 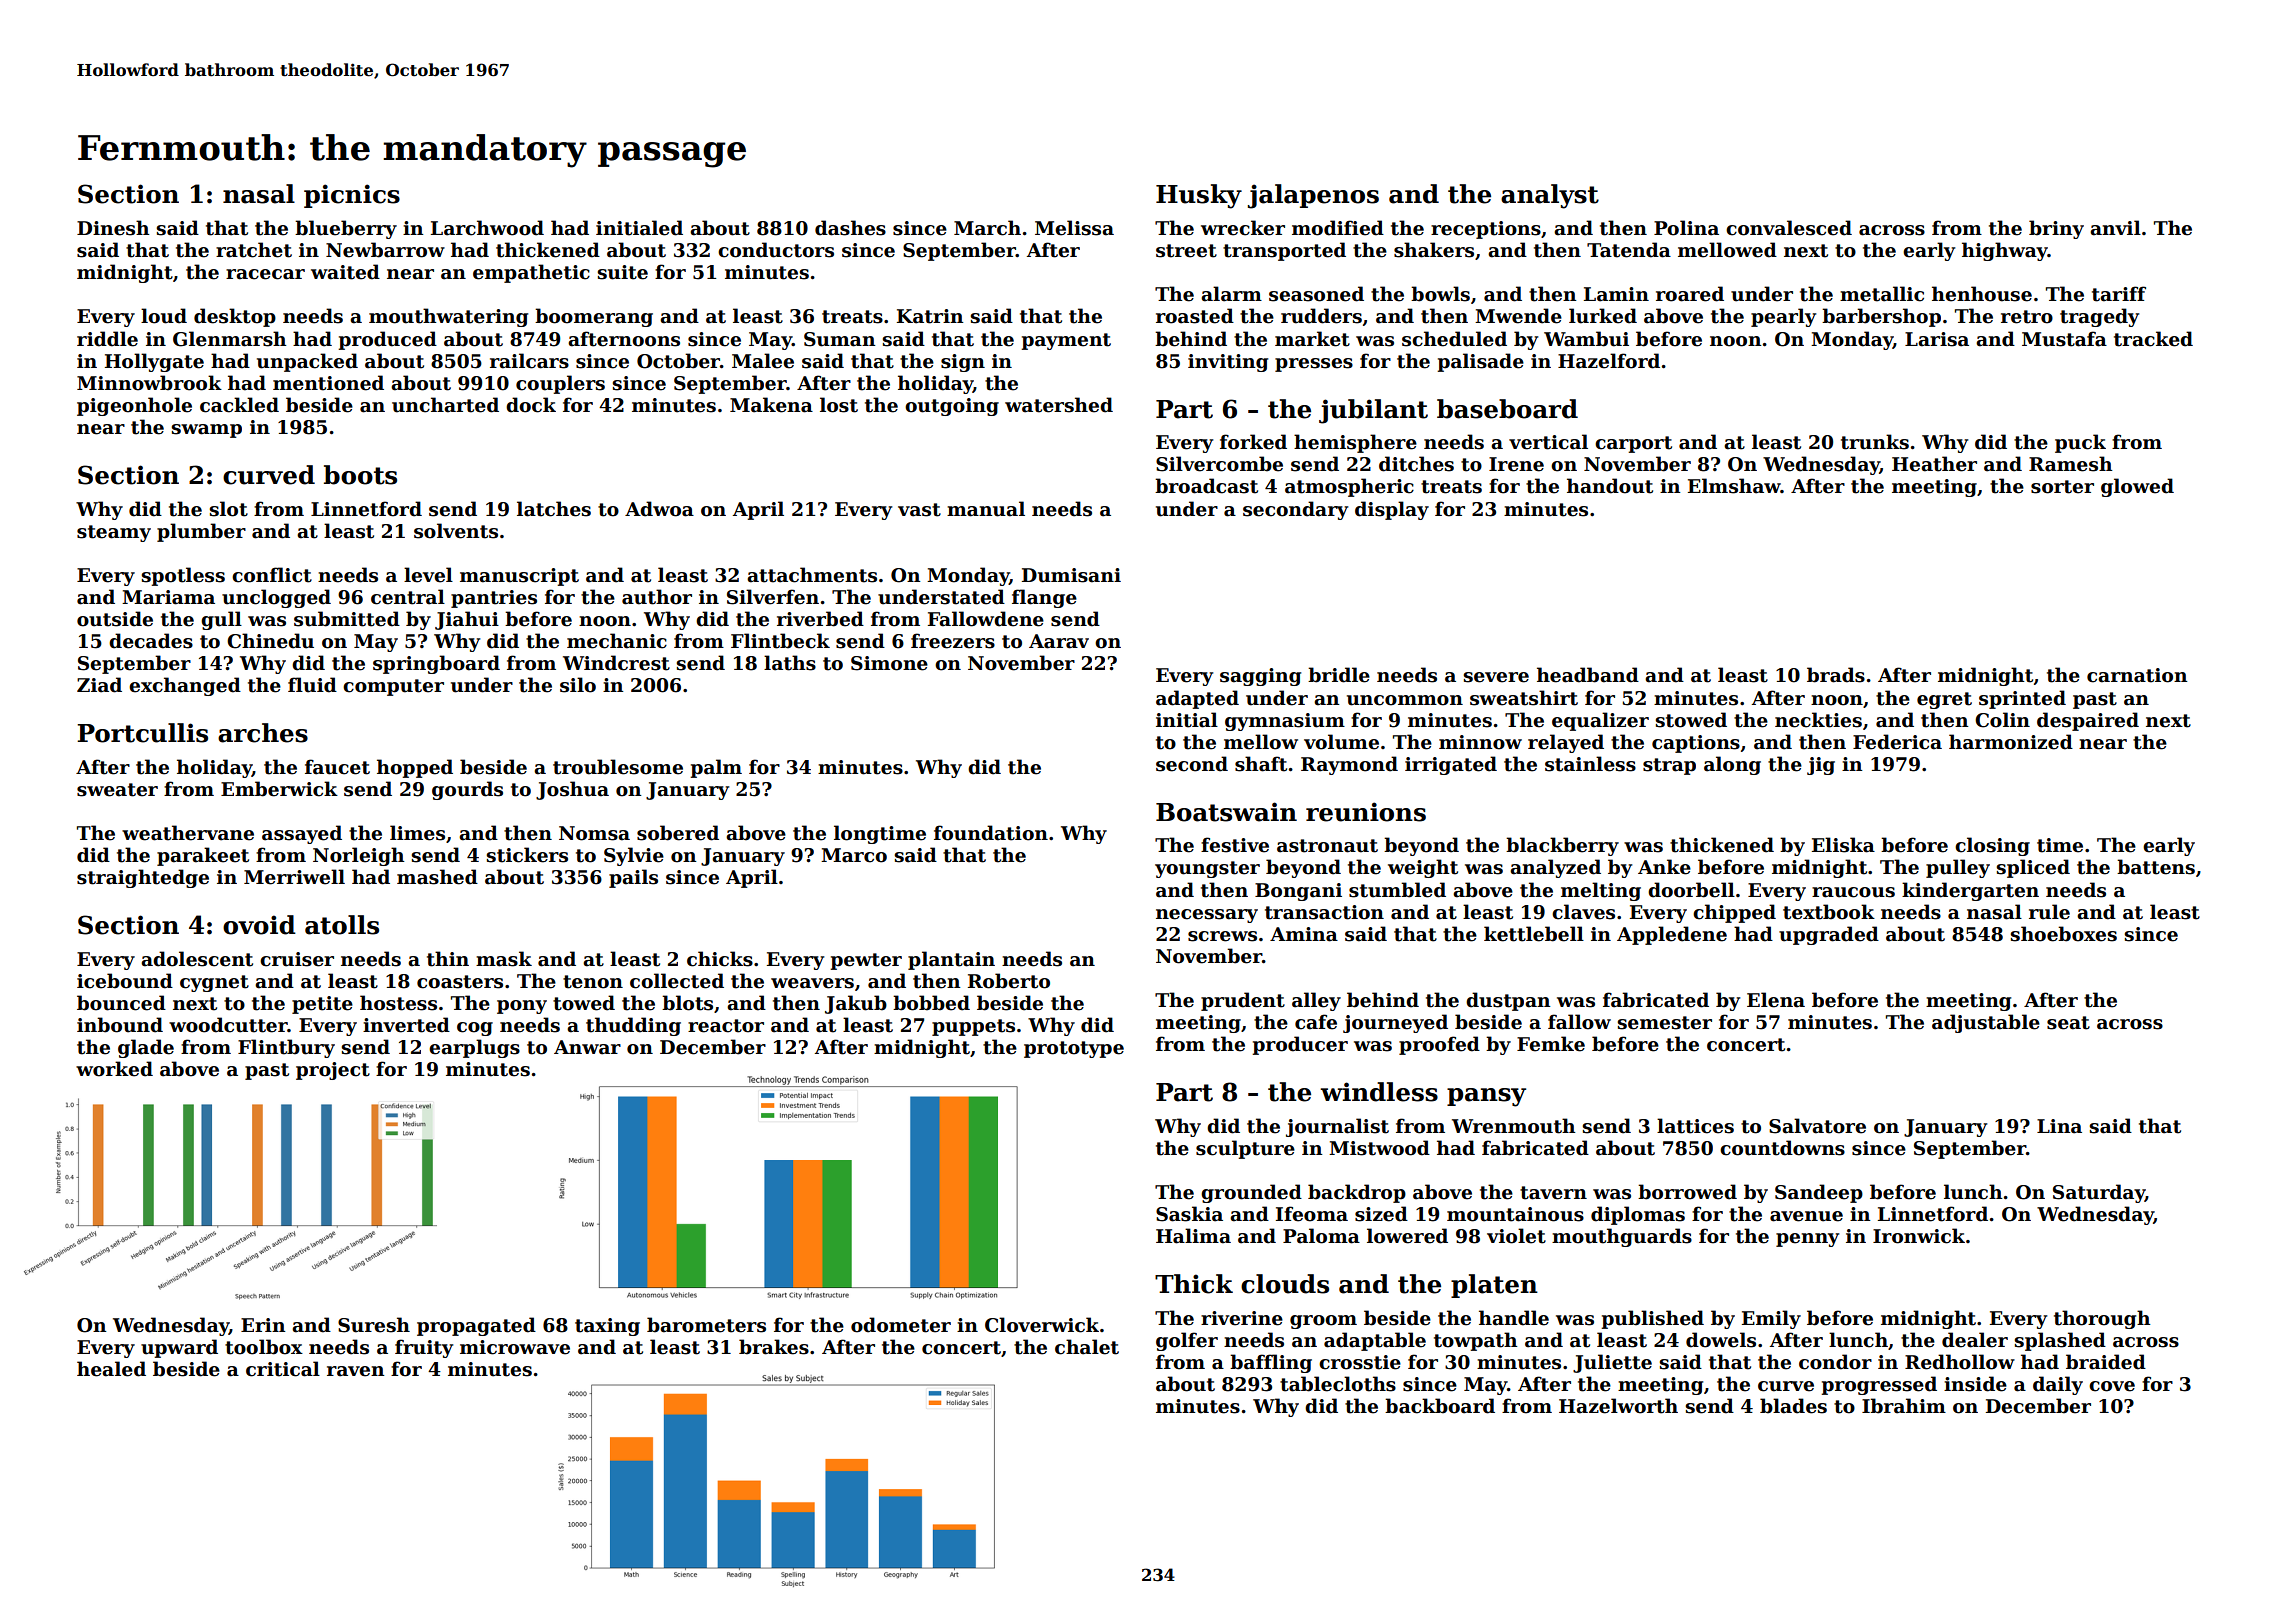 I want to click on railcars, so click(x=529, y=361).
